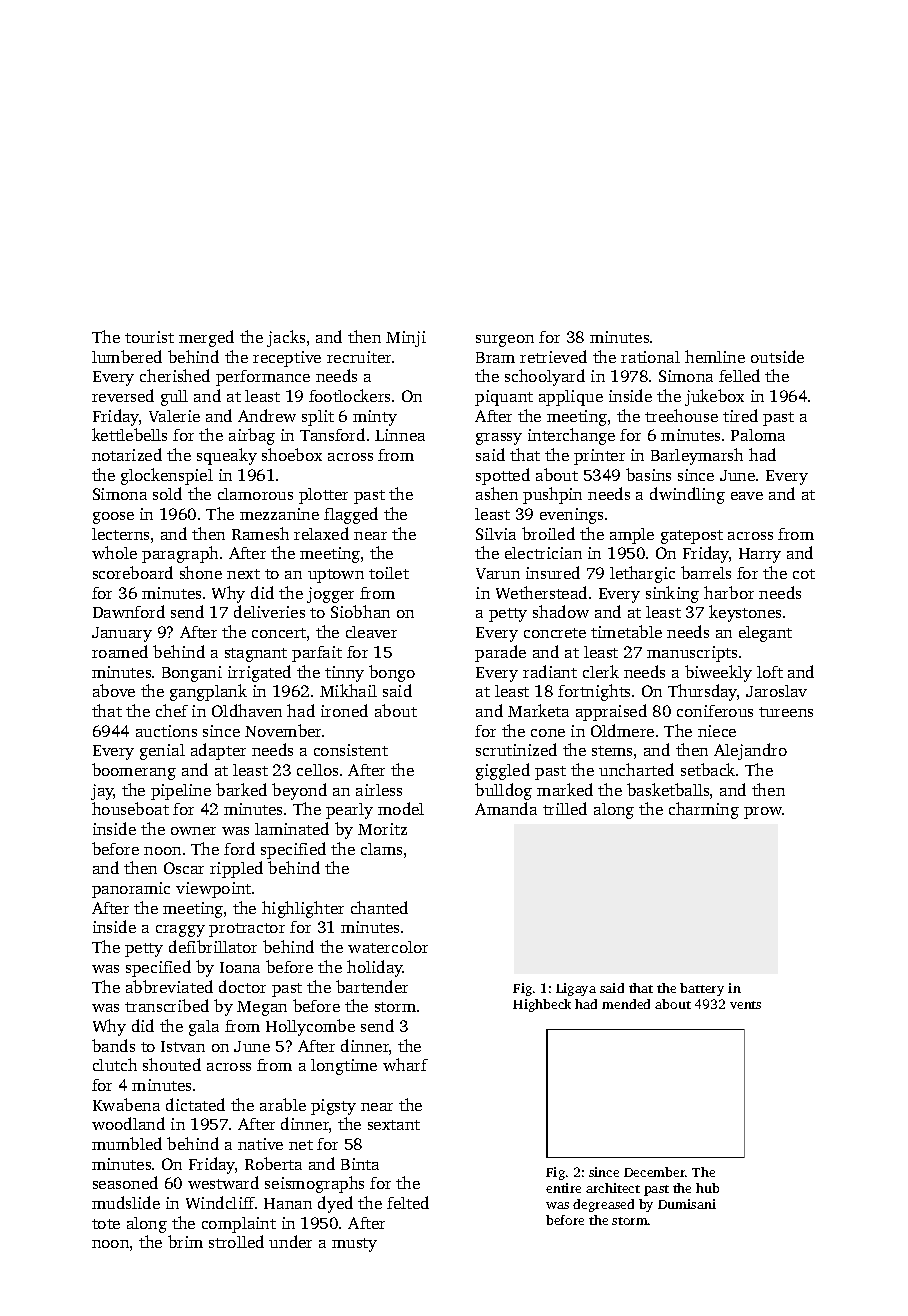 The image size is (908, 1316). What do you see at coordinates (130, 808) in the screenshot?
I see `houseboat` at bounding box center [130, 808].
